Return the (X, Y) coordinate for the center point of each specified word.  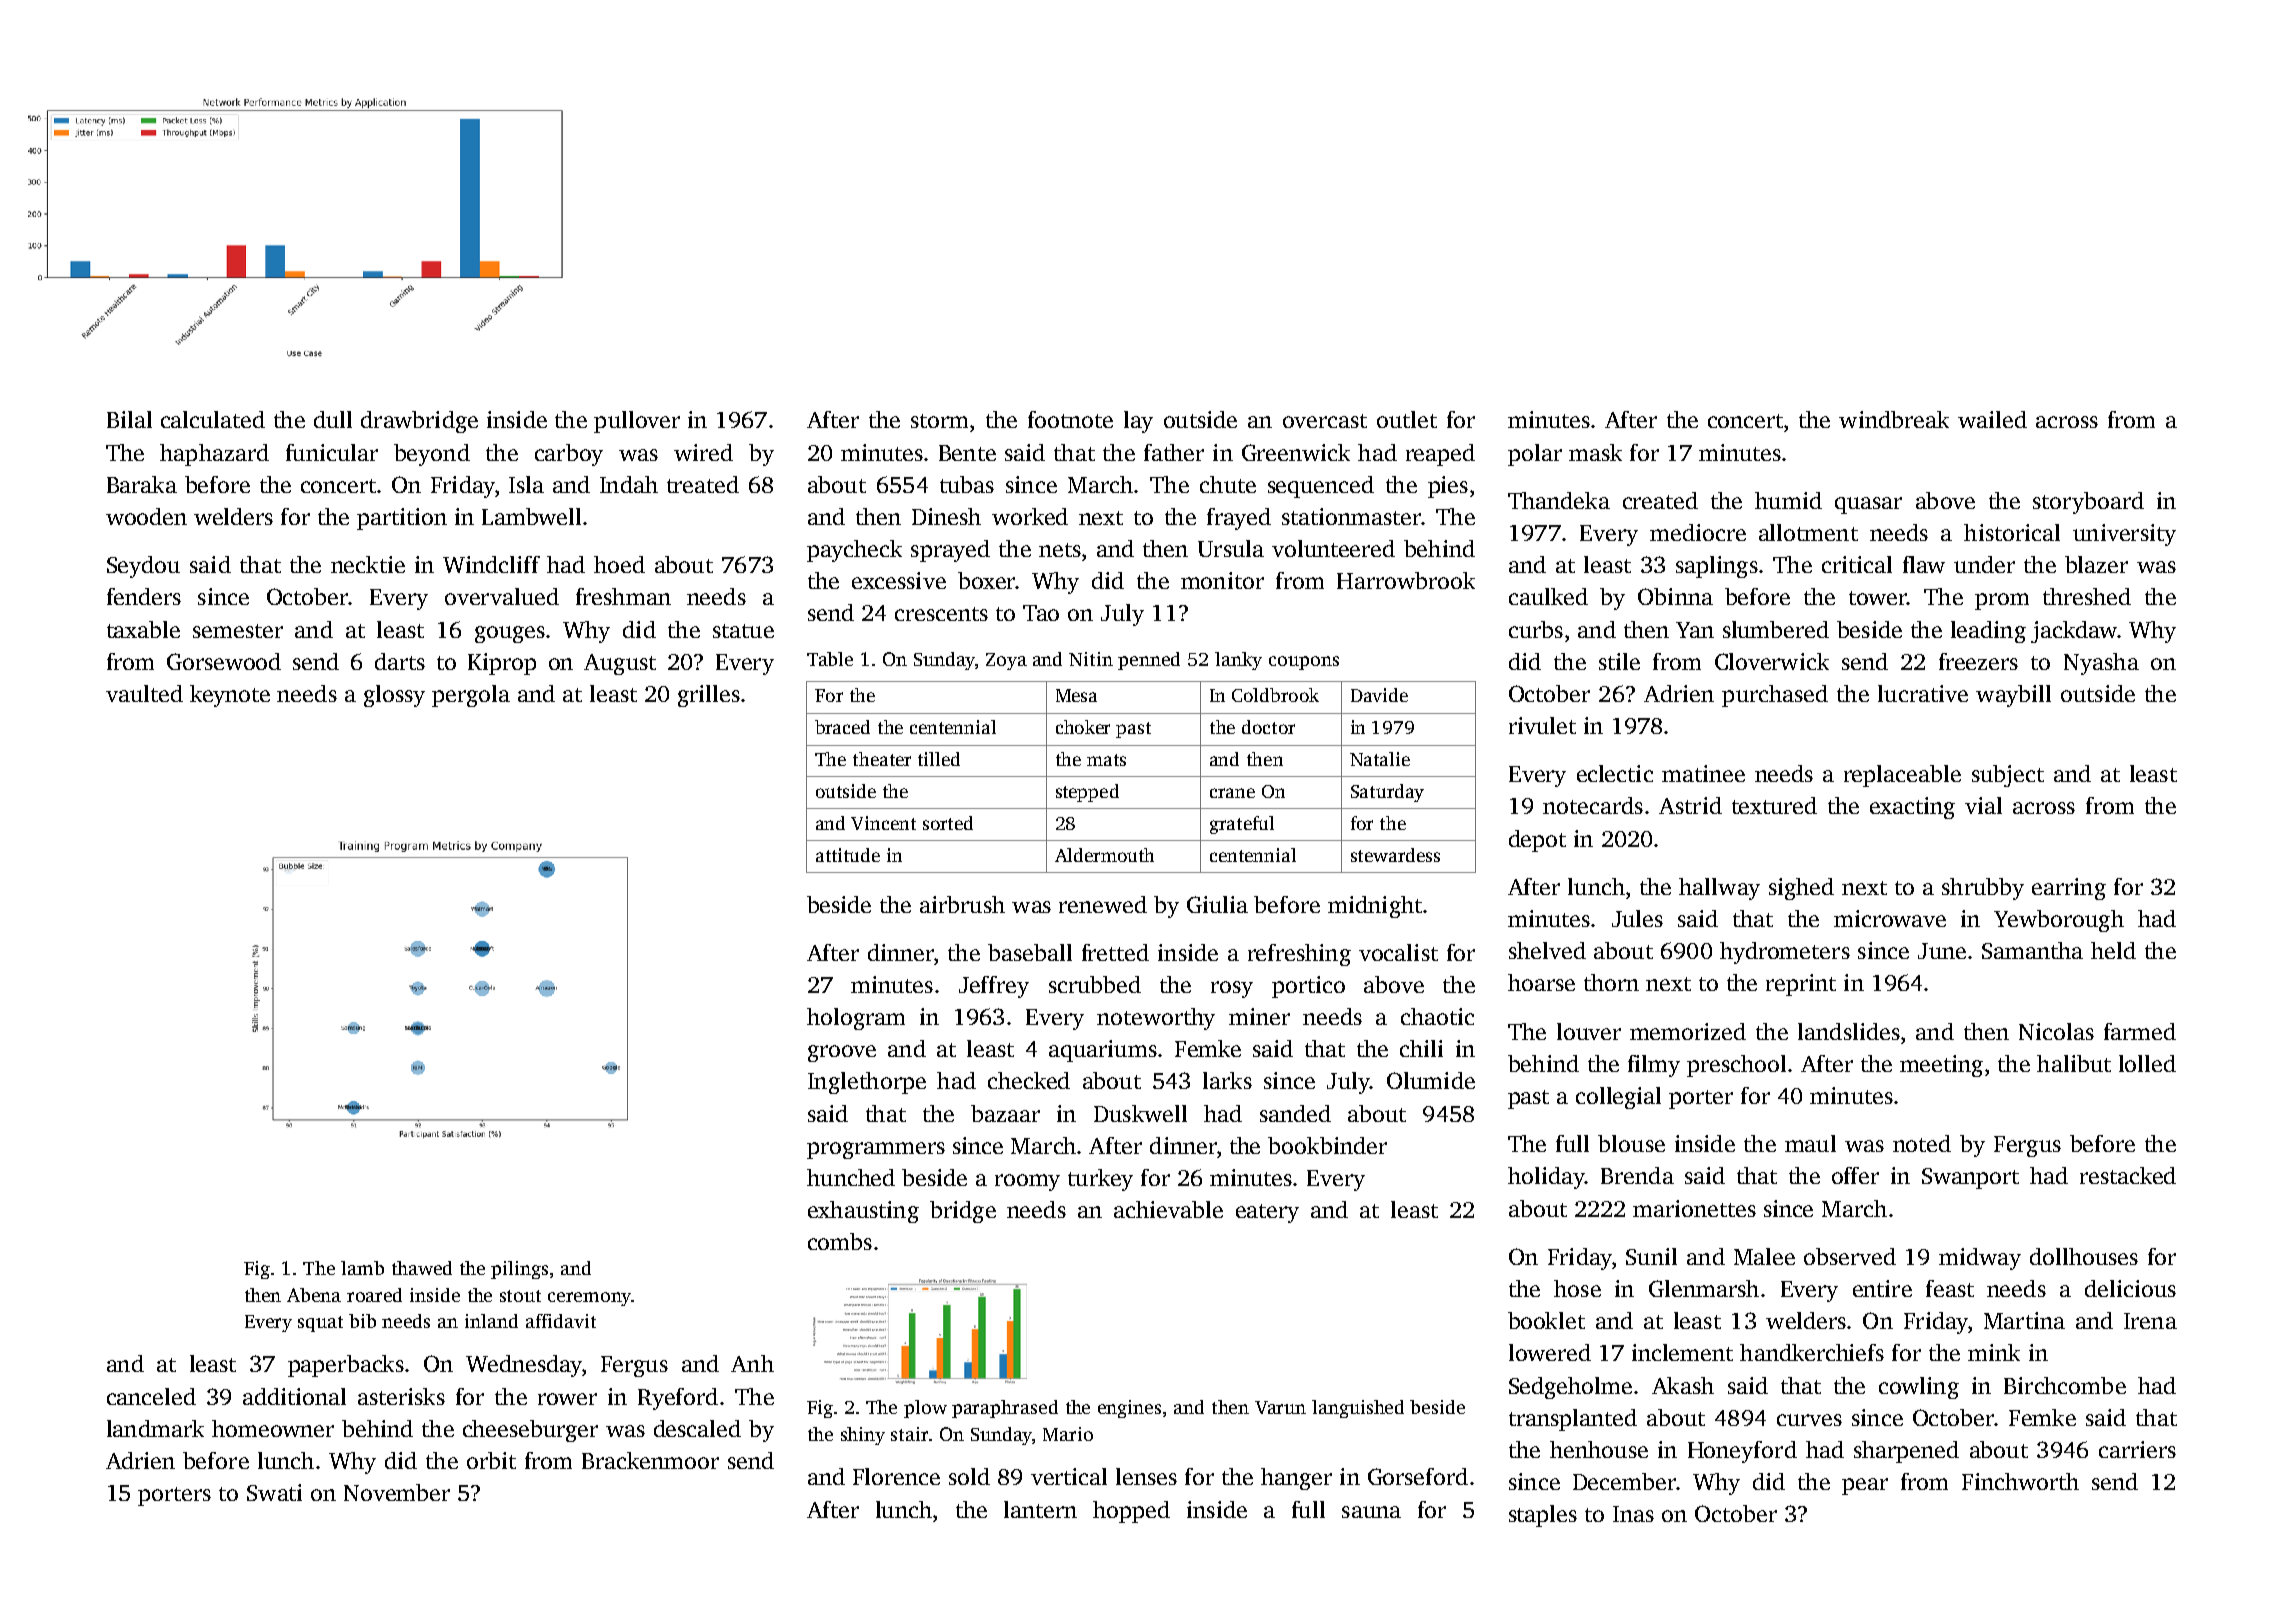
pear (1865, 1486)
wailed (1992, 419)
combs (840, 1241)
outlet (1407, 419)
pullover (637, 422)
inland (491, 1321)
